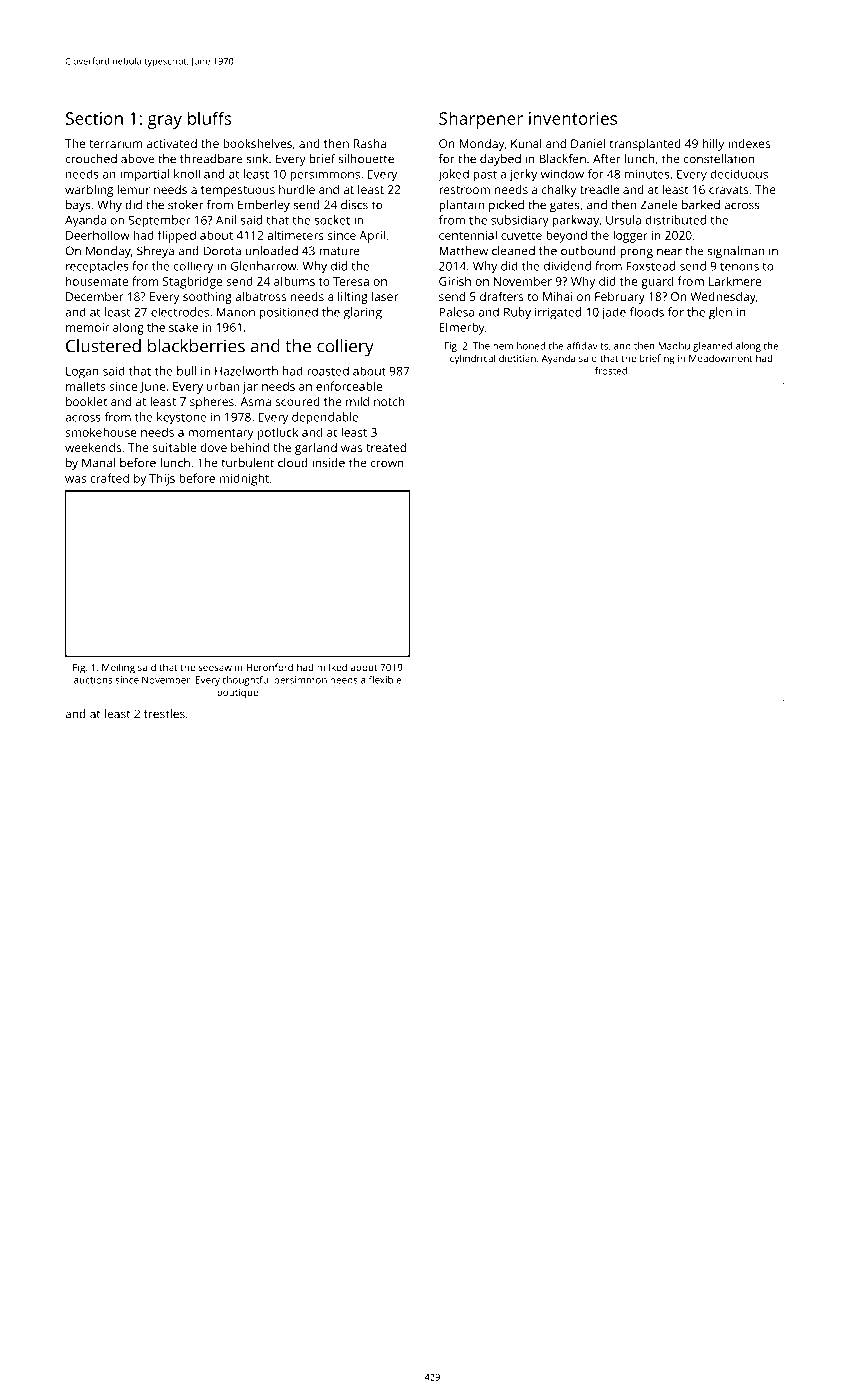  Describe the element at coordinates (257, 159) in the page. I see `sink` at that location.
